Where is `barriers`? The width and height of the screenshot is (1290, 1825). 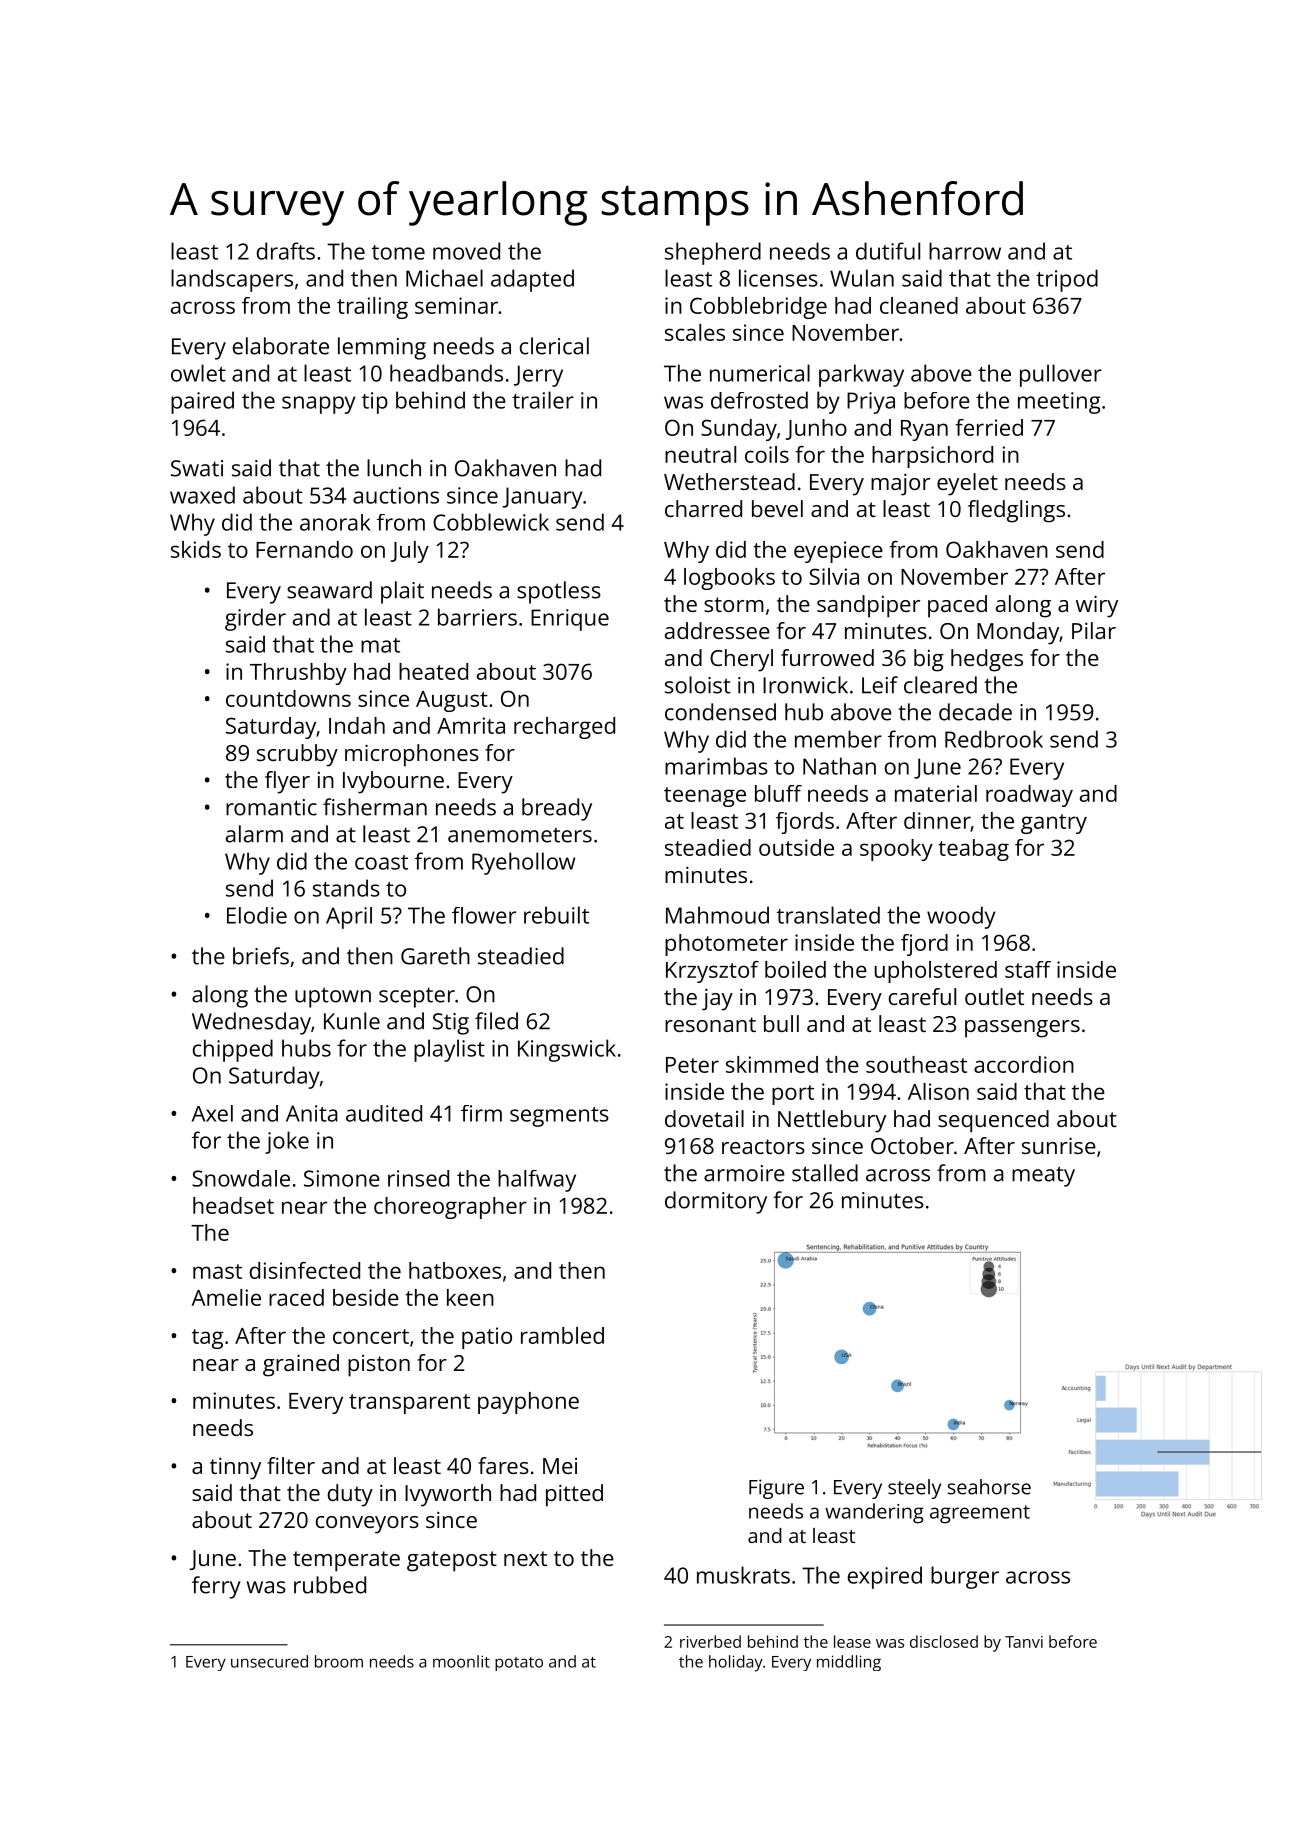
barriers is located at coordinates (477, 617).
